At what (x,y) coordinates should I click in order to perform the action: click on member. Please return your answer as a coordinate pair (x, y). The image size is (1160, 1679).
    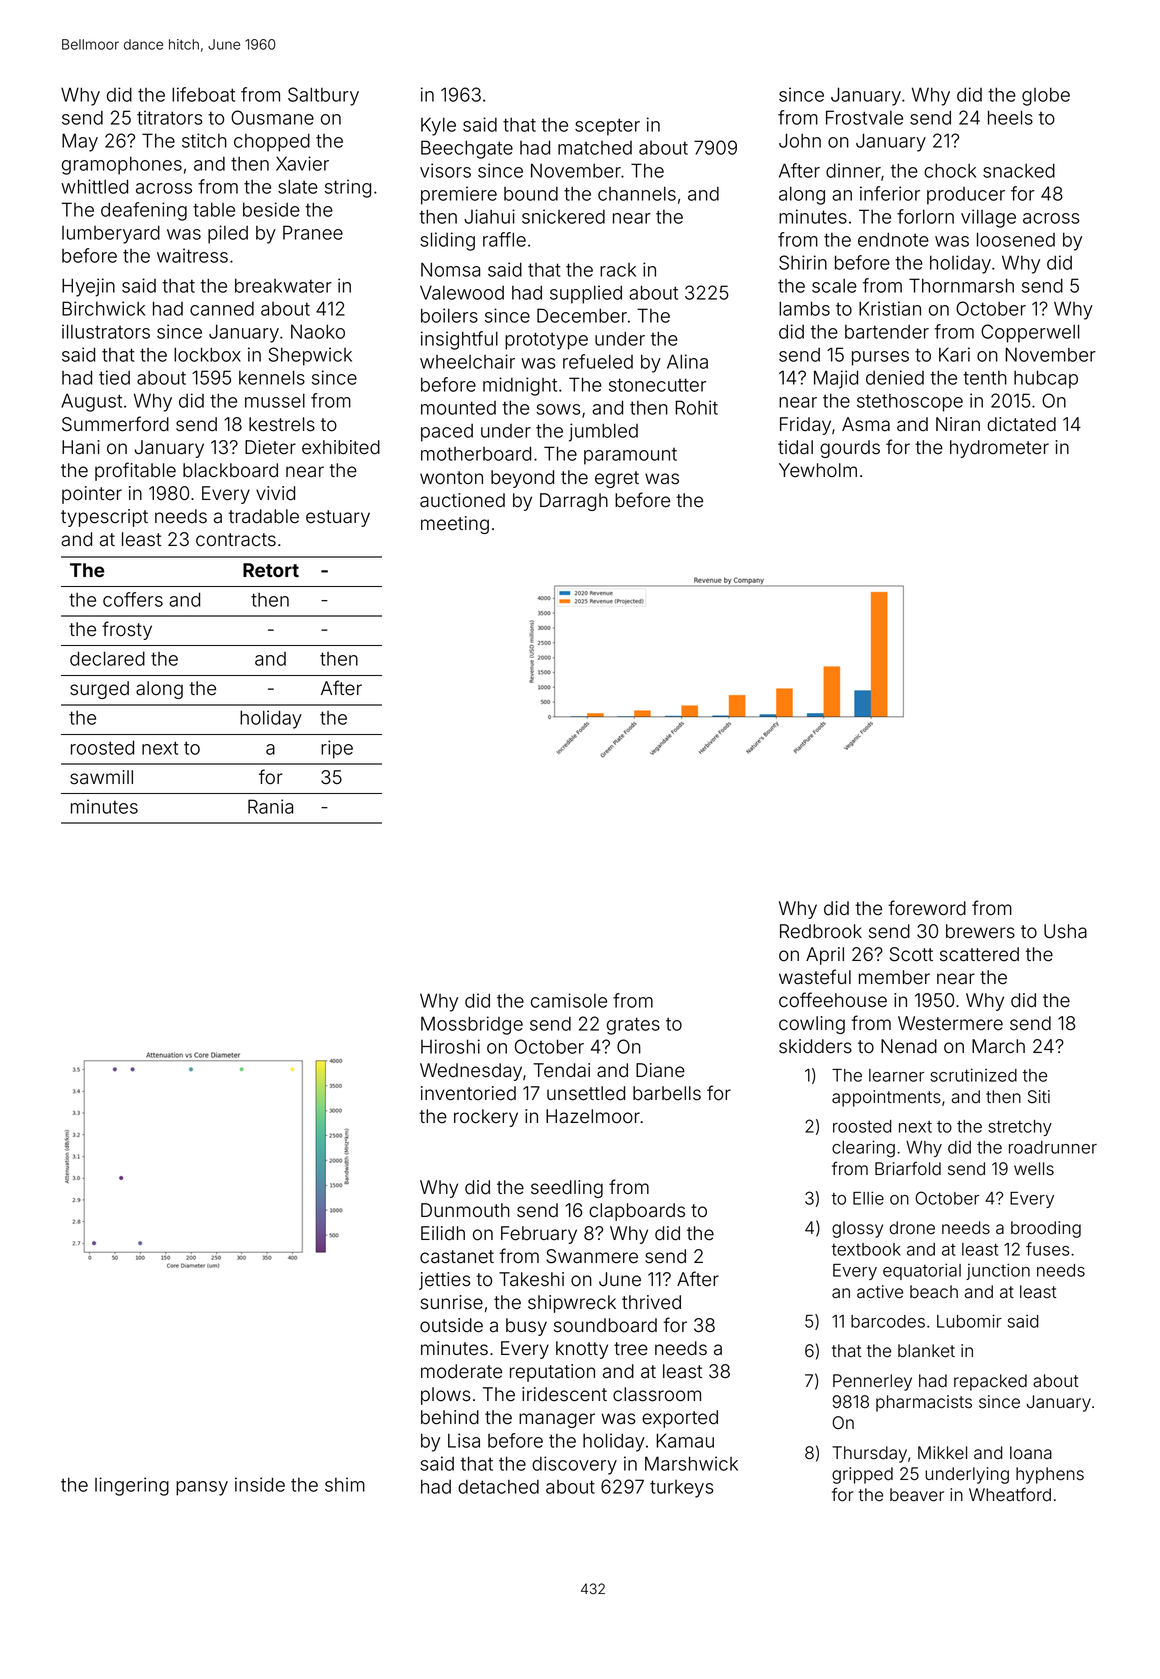
    Looking at the image, I should click on (894, 977).
